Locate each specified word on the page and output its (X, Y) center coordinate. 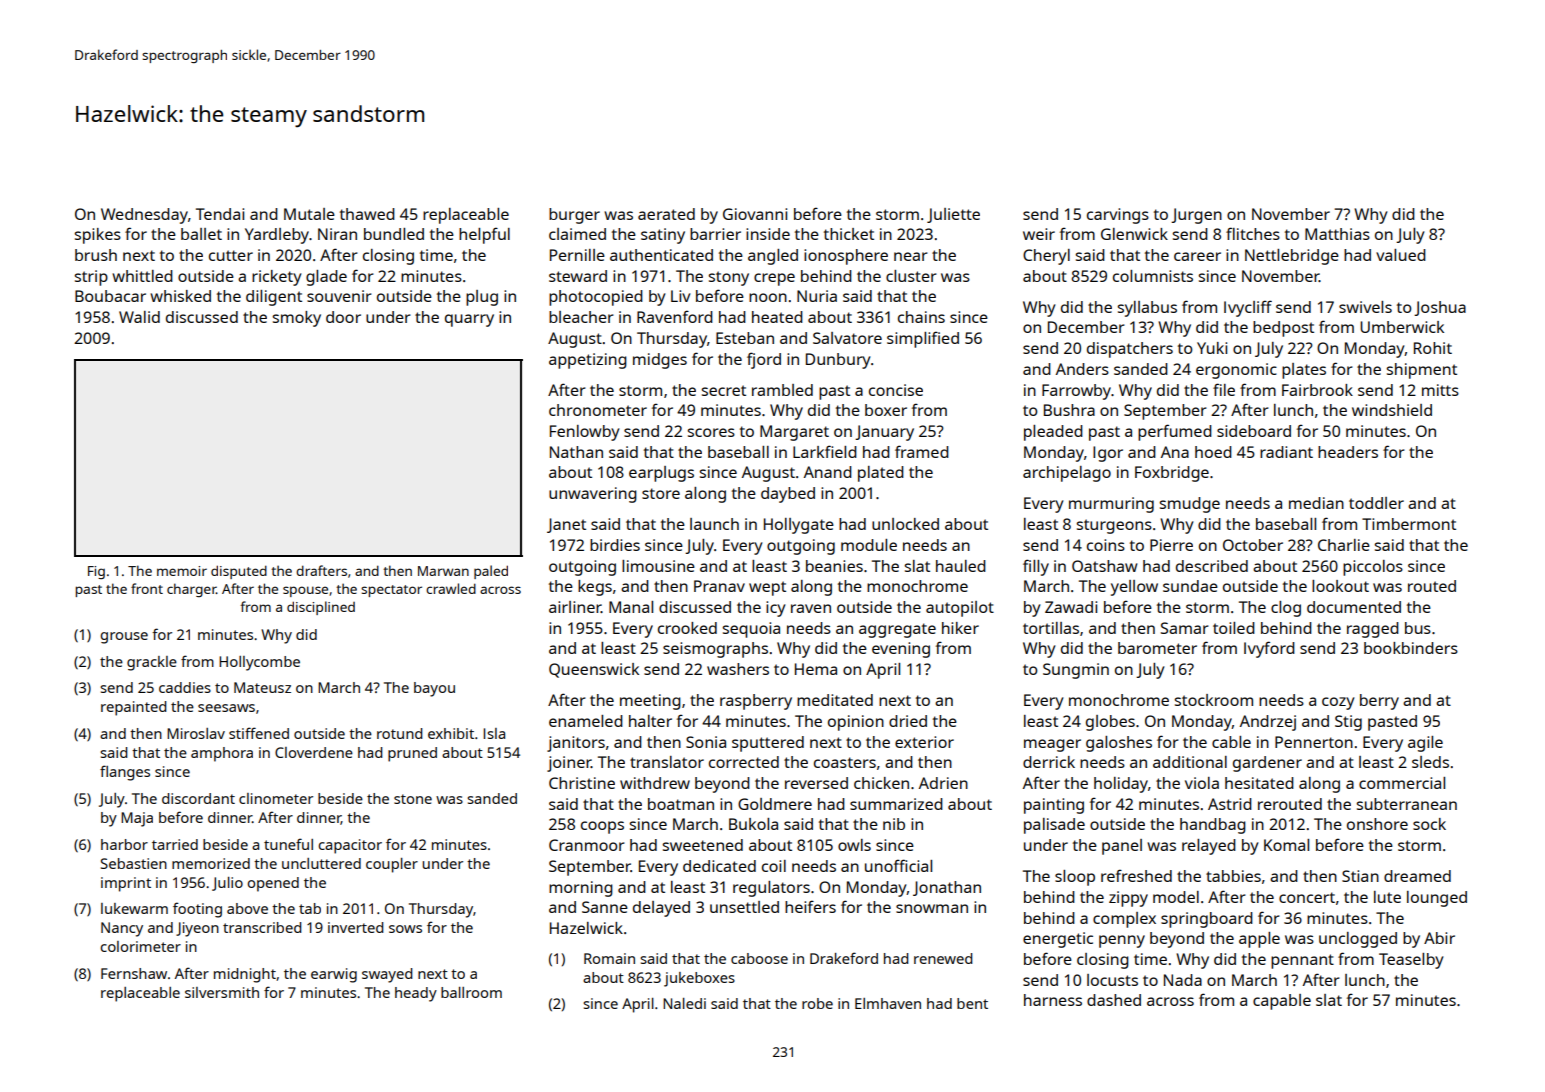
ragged (1373, 630)
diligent (274, 298)
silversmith (222, 992)
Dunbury (838, 361)
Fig (96, 572)
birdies (615, 545)
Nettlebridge (1292, 257)
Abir (1439, 938)
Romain (609, 958)
